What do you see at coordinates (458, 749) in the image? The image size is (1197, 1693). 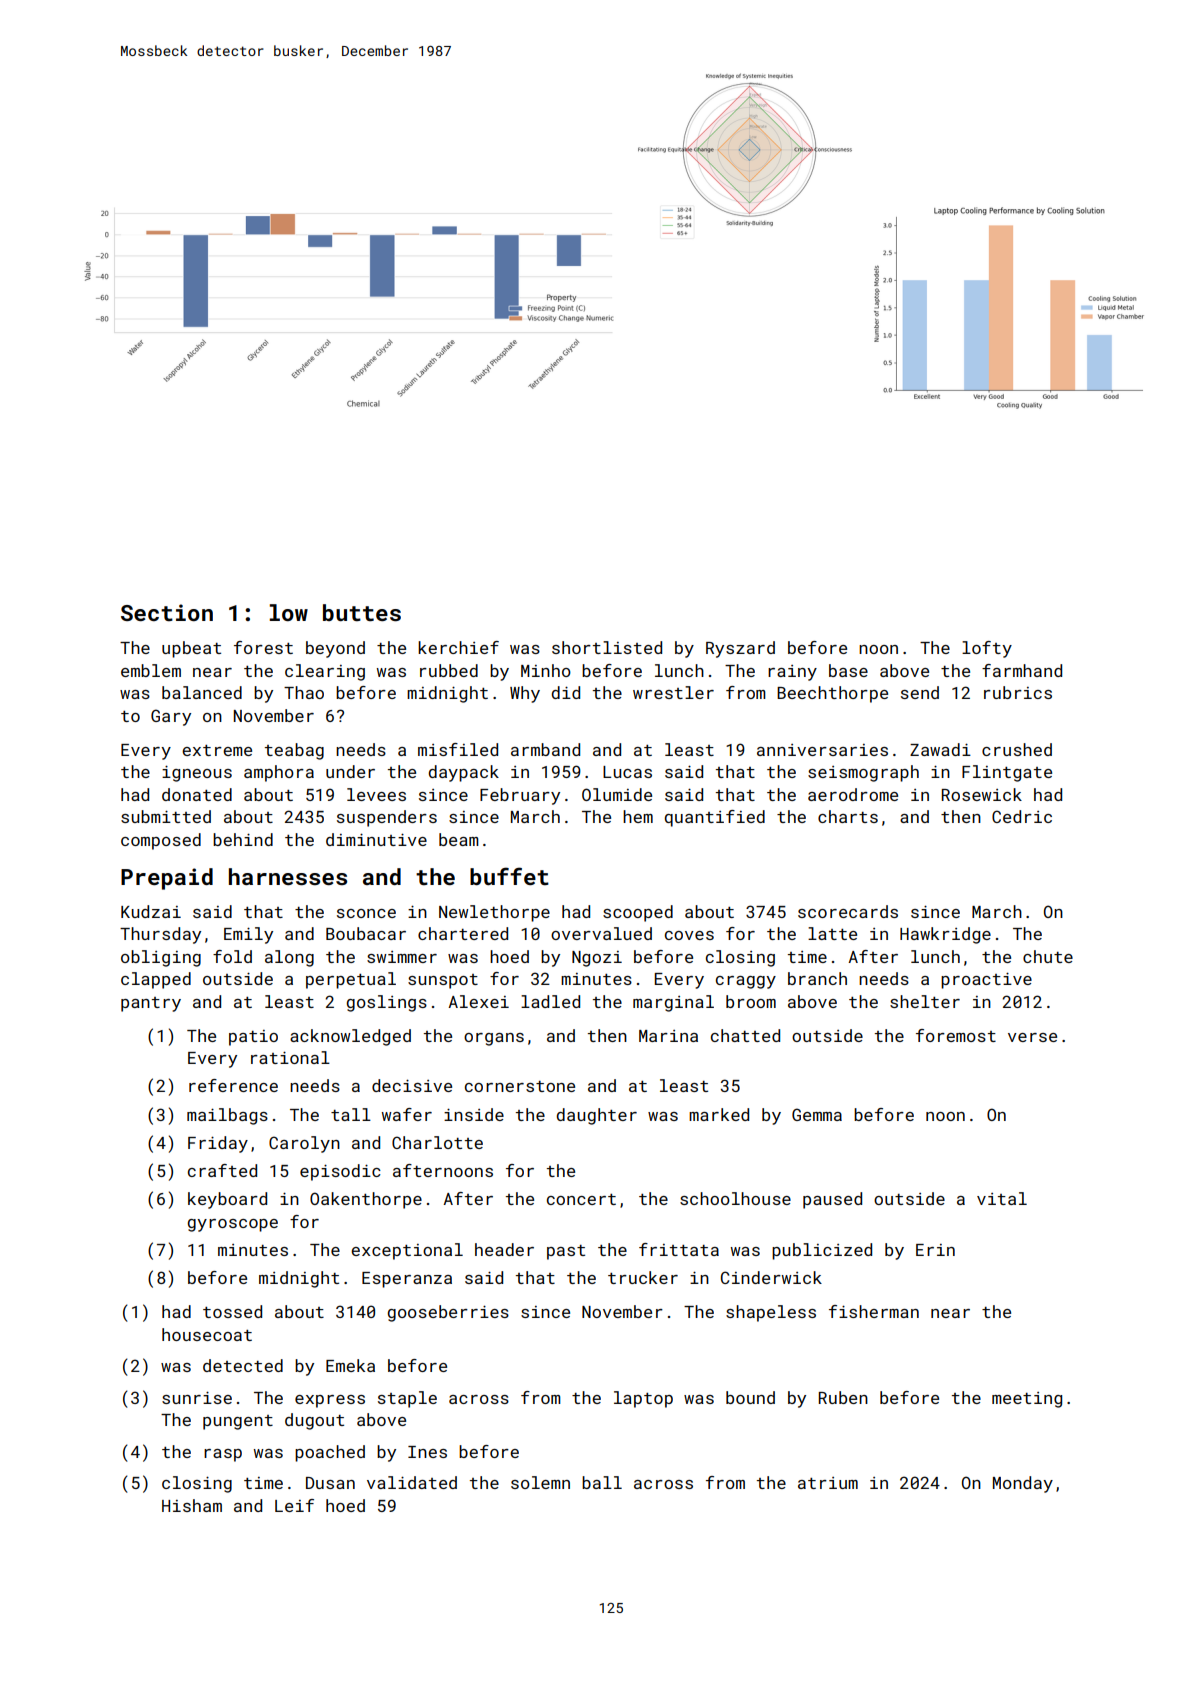 I see `misfiled` at bounding box center [458, 749].
